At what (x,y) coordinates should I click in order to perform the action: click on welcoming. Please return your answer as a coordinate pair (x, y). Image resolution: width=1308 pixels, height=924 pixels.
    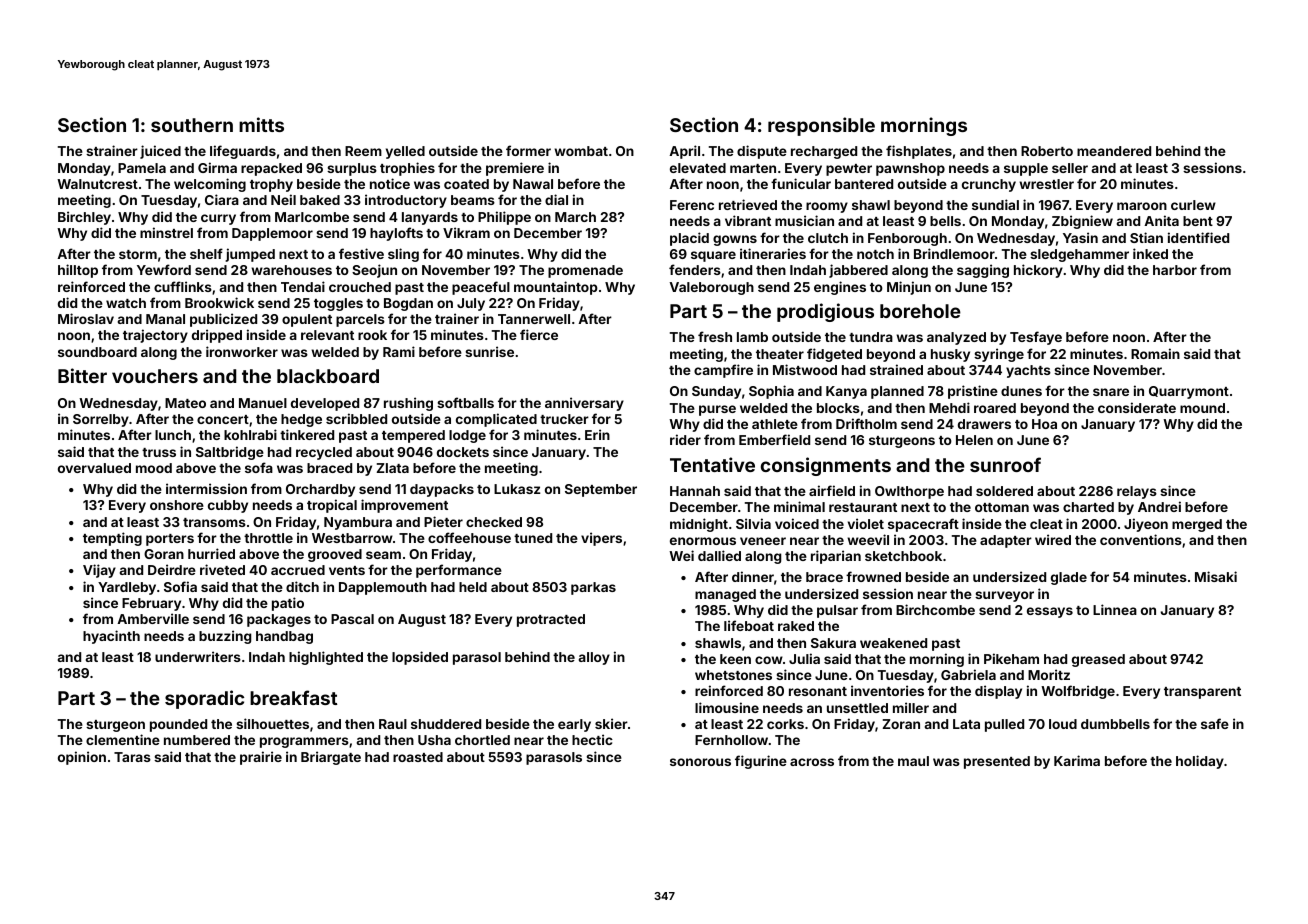
    Looking at the image, I should click on (210, 185).
